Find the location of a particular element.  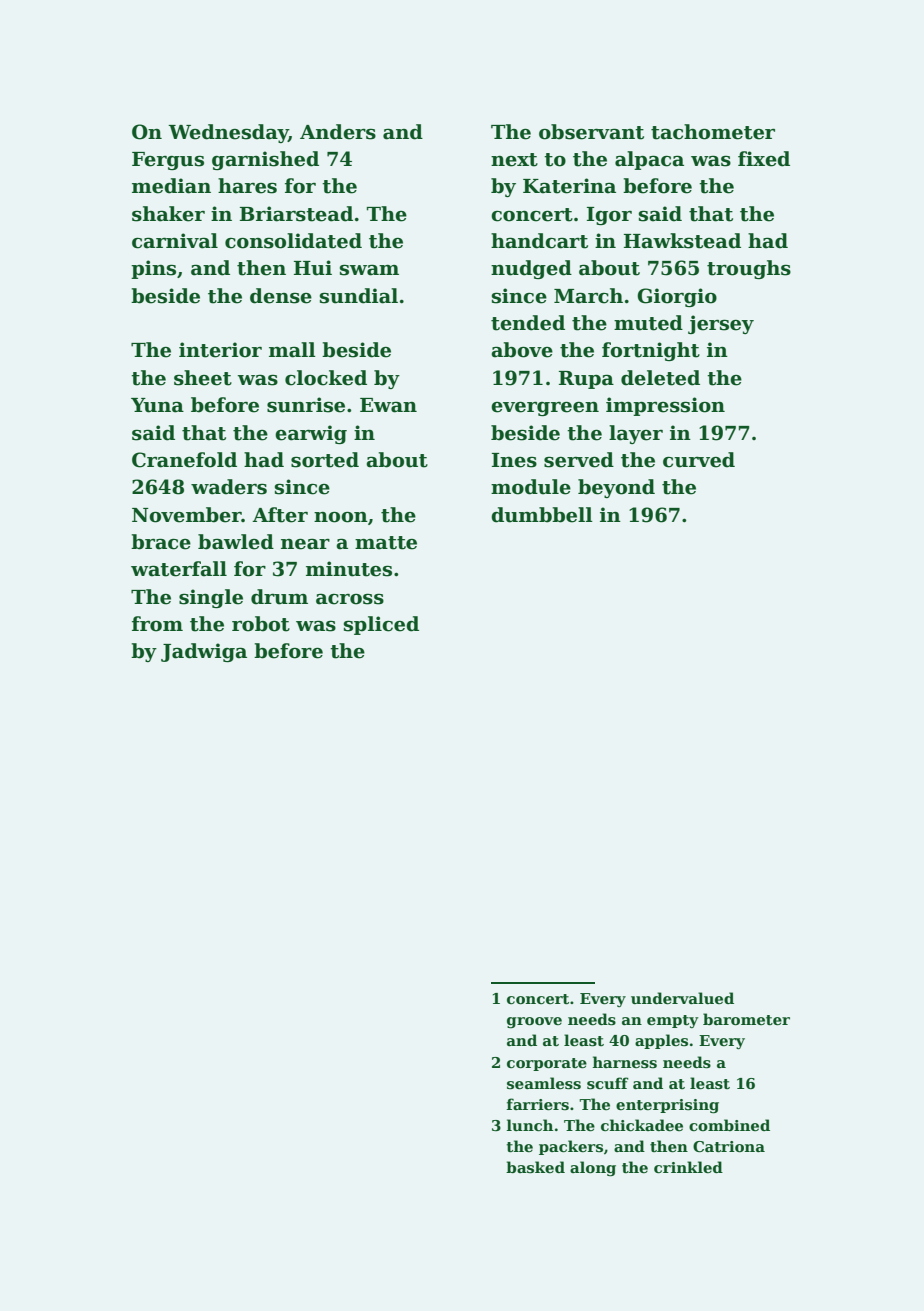

undervalued is located at coordinates (682, 998).
